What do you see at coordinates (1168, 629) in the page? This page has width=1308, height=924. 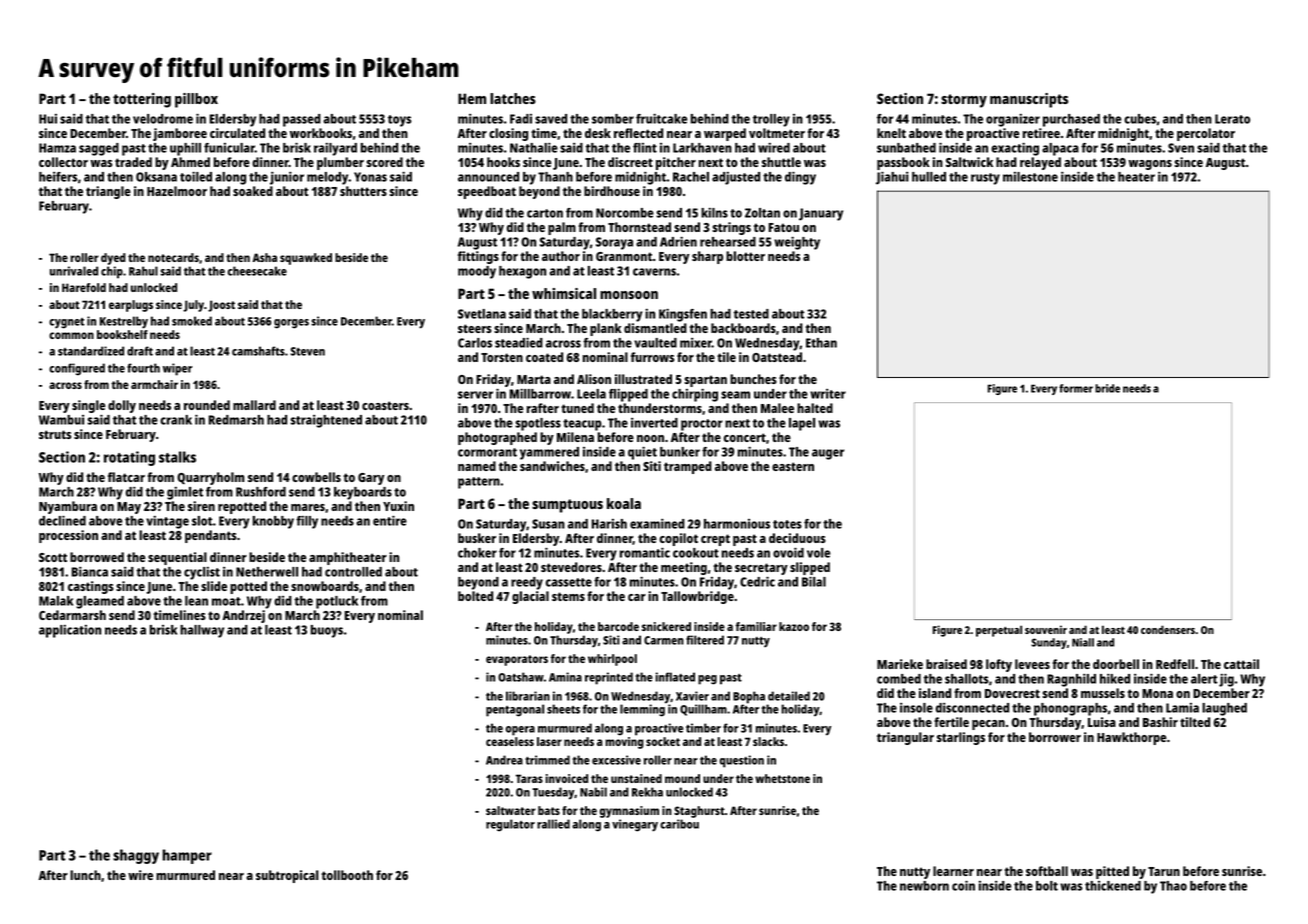 I see `condensers` at bounding box center [1168, 629].
